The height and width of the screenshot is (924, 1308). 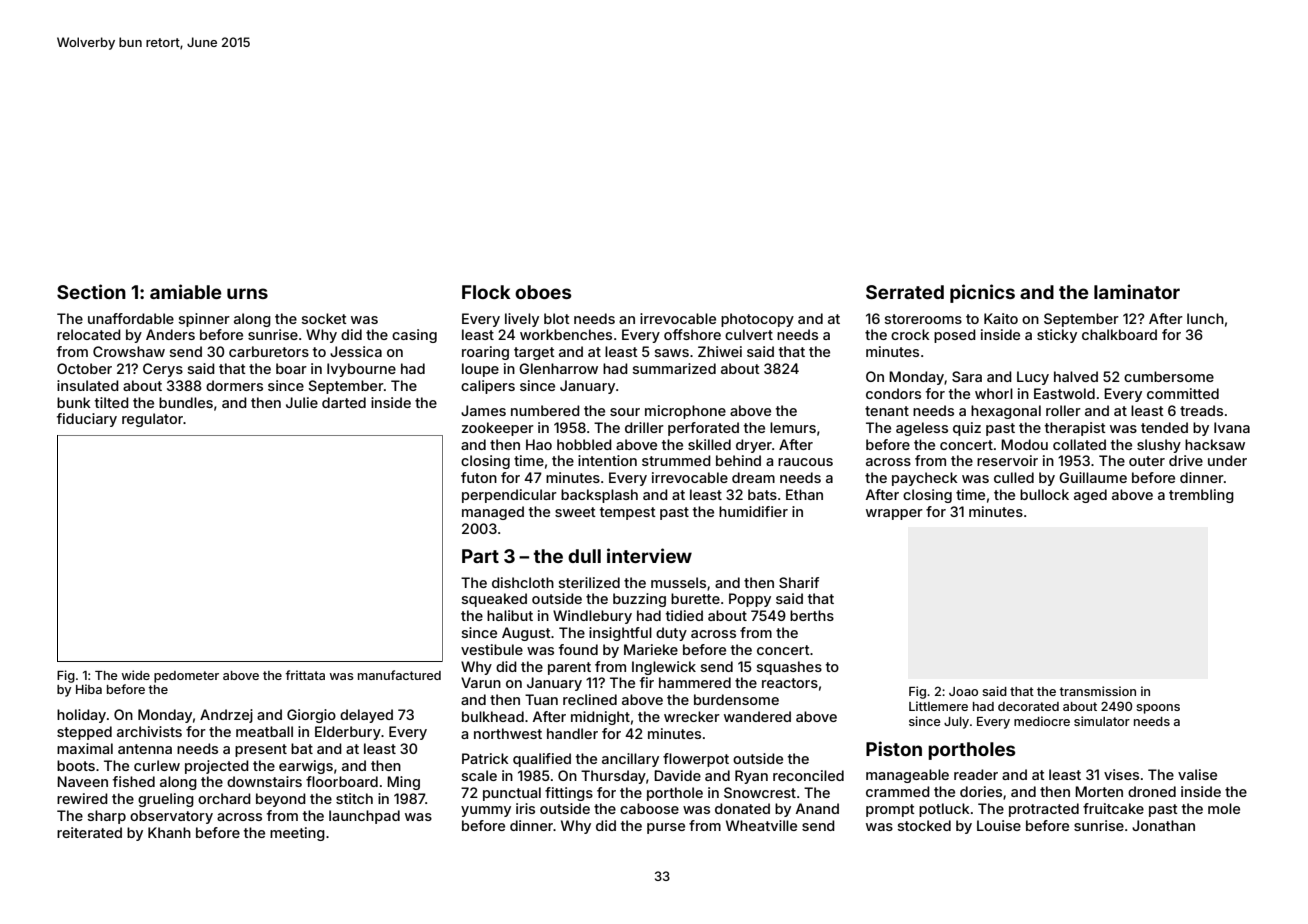 I want to click on Jonathan, so click(x=1163, y=825).
